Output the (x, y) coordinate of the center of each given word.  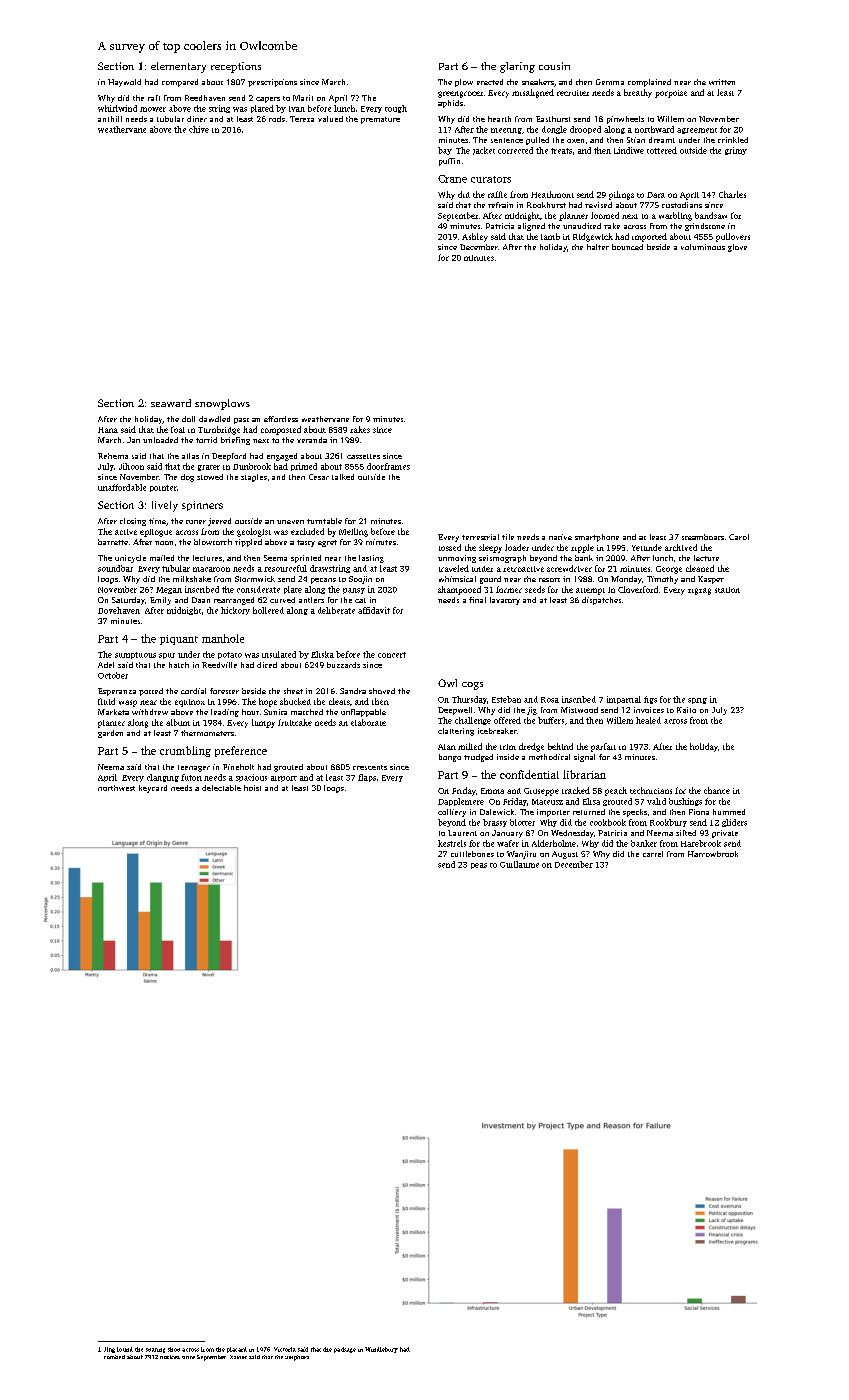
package (345, 1350)
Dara (656, 195)
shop (174, 1349)
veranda (312, 440)
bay (444, 151)
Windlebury (381, 1350)
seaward (171, 403)
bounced (627, 247)
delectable (221, 788)
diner (197, 119)
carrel (653, 854)
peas (479, 866)
